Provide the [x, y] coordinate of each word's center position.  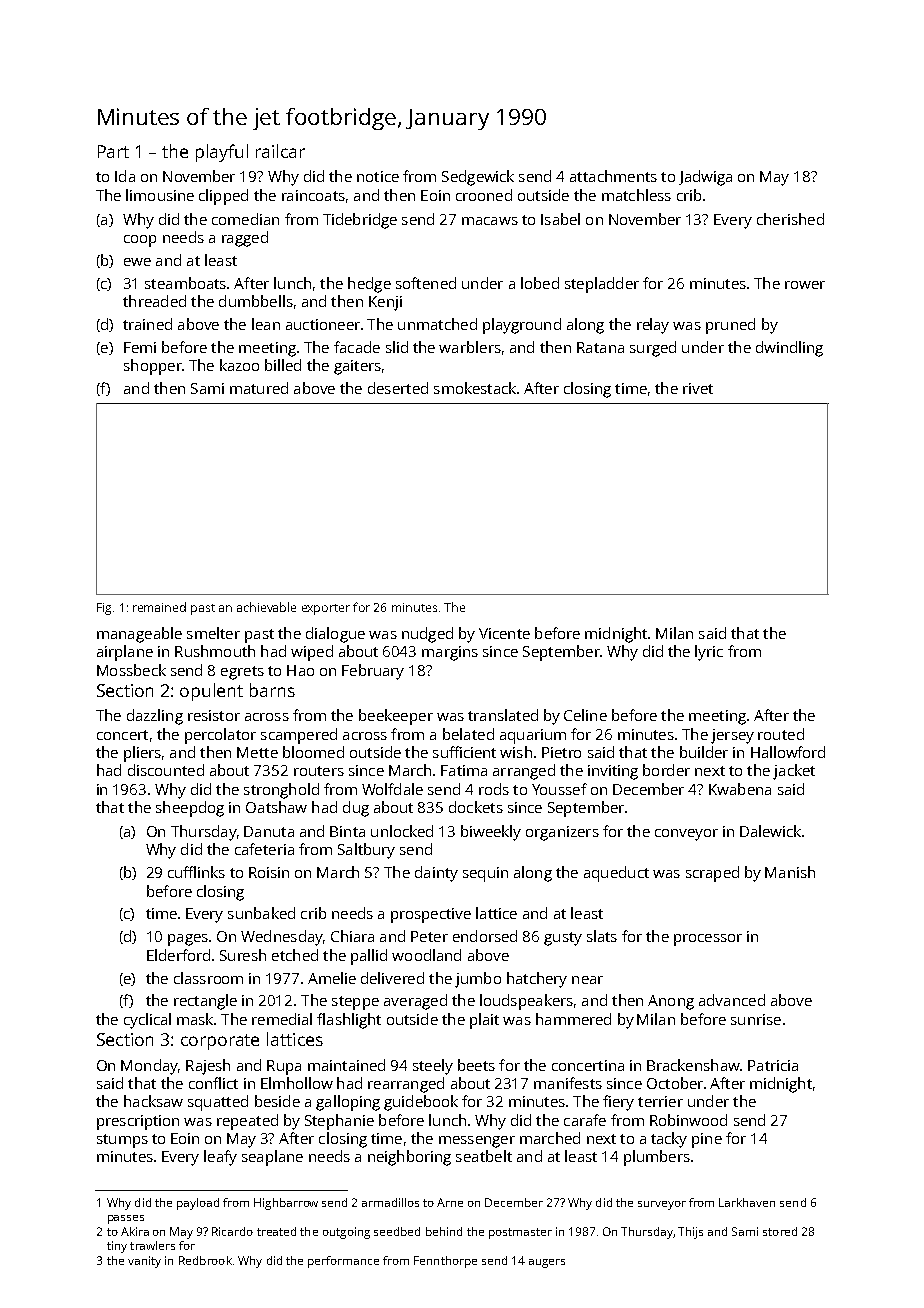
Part [113, 151]
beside [277, 1101]
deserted [398, 388]
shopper [153, 367]
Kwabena [740, 789]
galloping [348, 1103]
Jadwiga [705, 178]
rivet [698, 388]
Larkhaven [747, 1202]
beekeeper [396, 717]
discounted [166, 770]
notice [378, 176]
